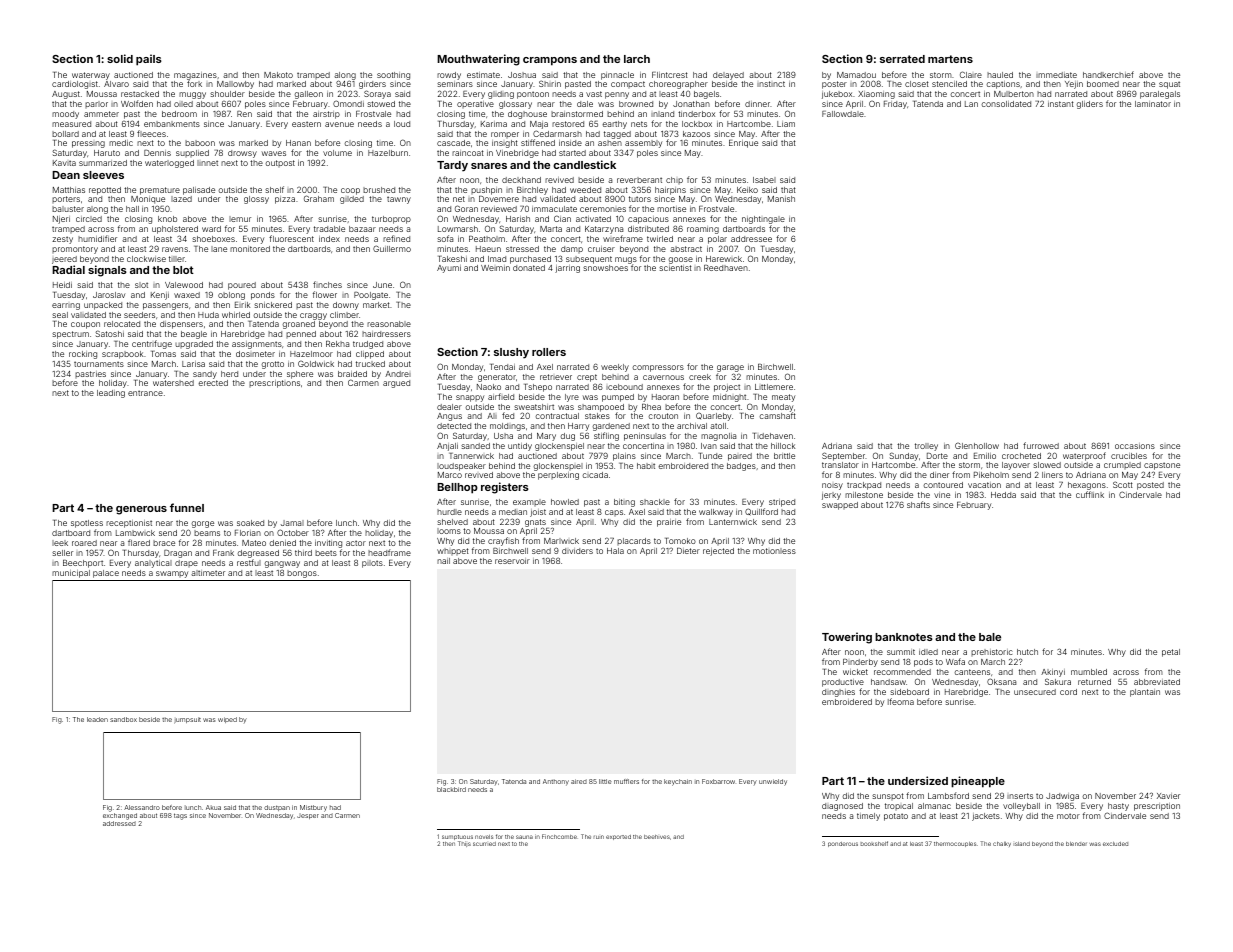 The width and height of the document is (1233, 952). I want to click on martens, so click(950, 59).
